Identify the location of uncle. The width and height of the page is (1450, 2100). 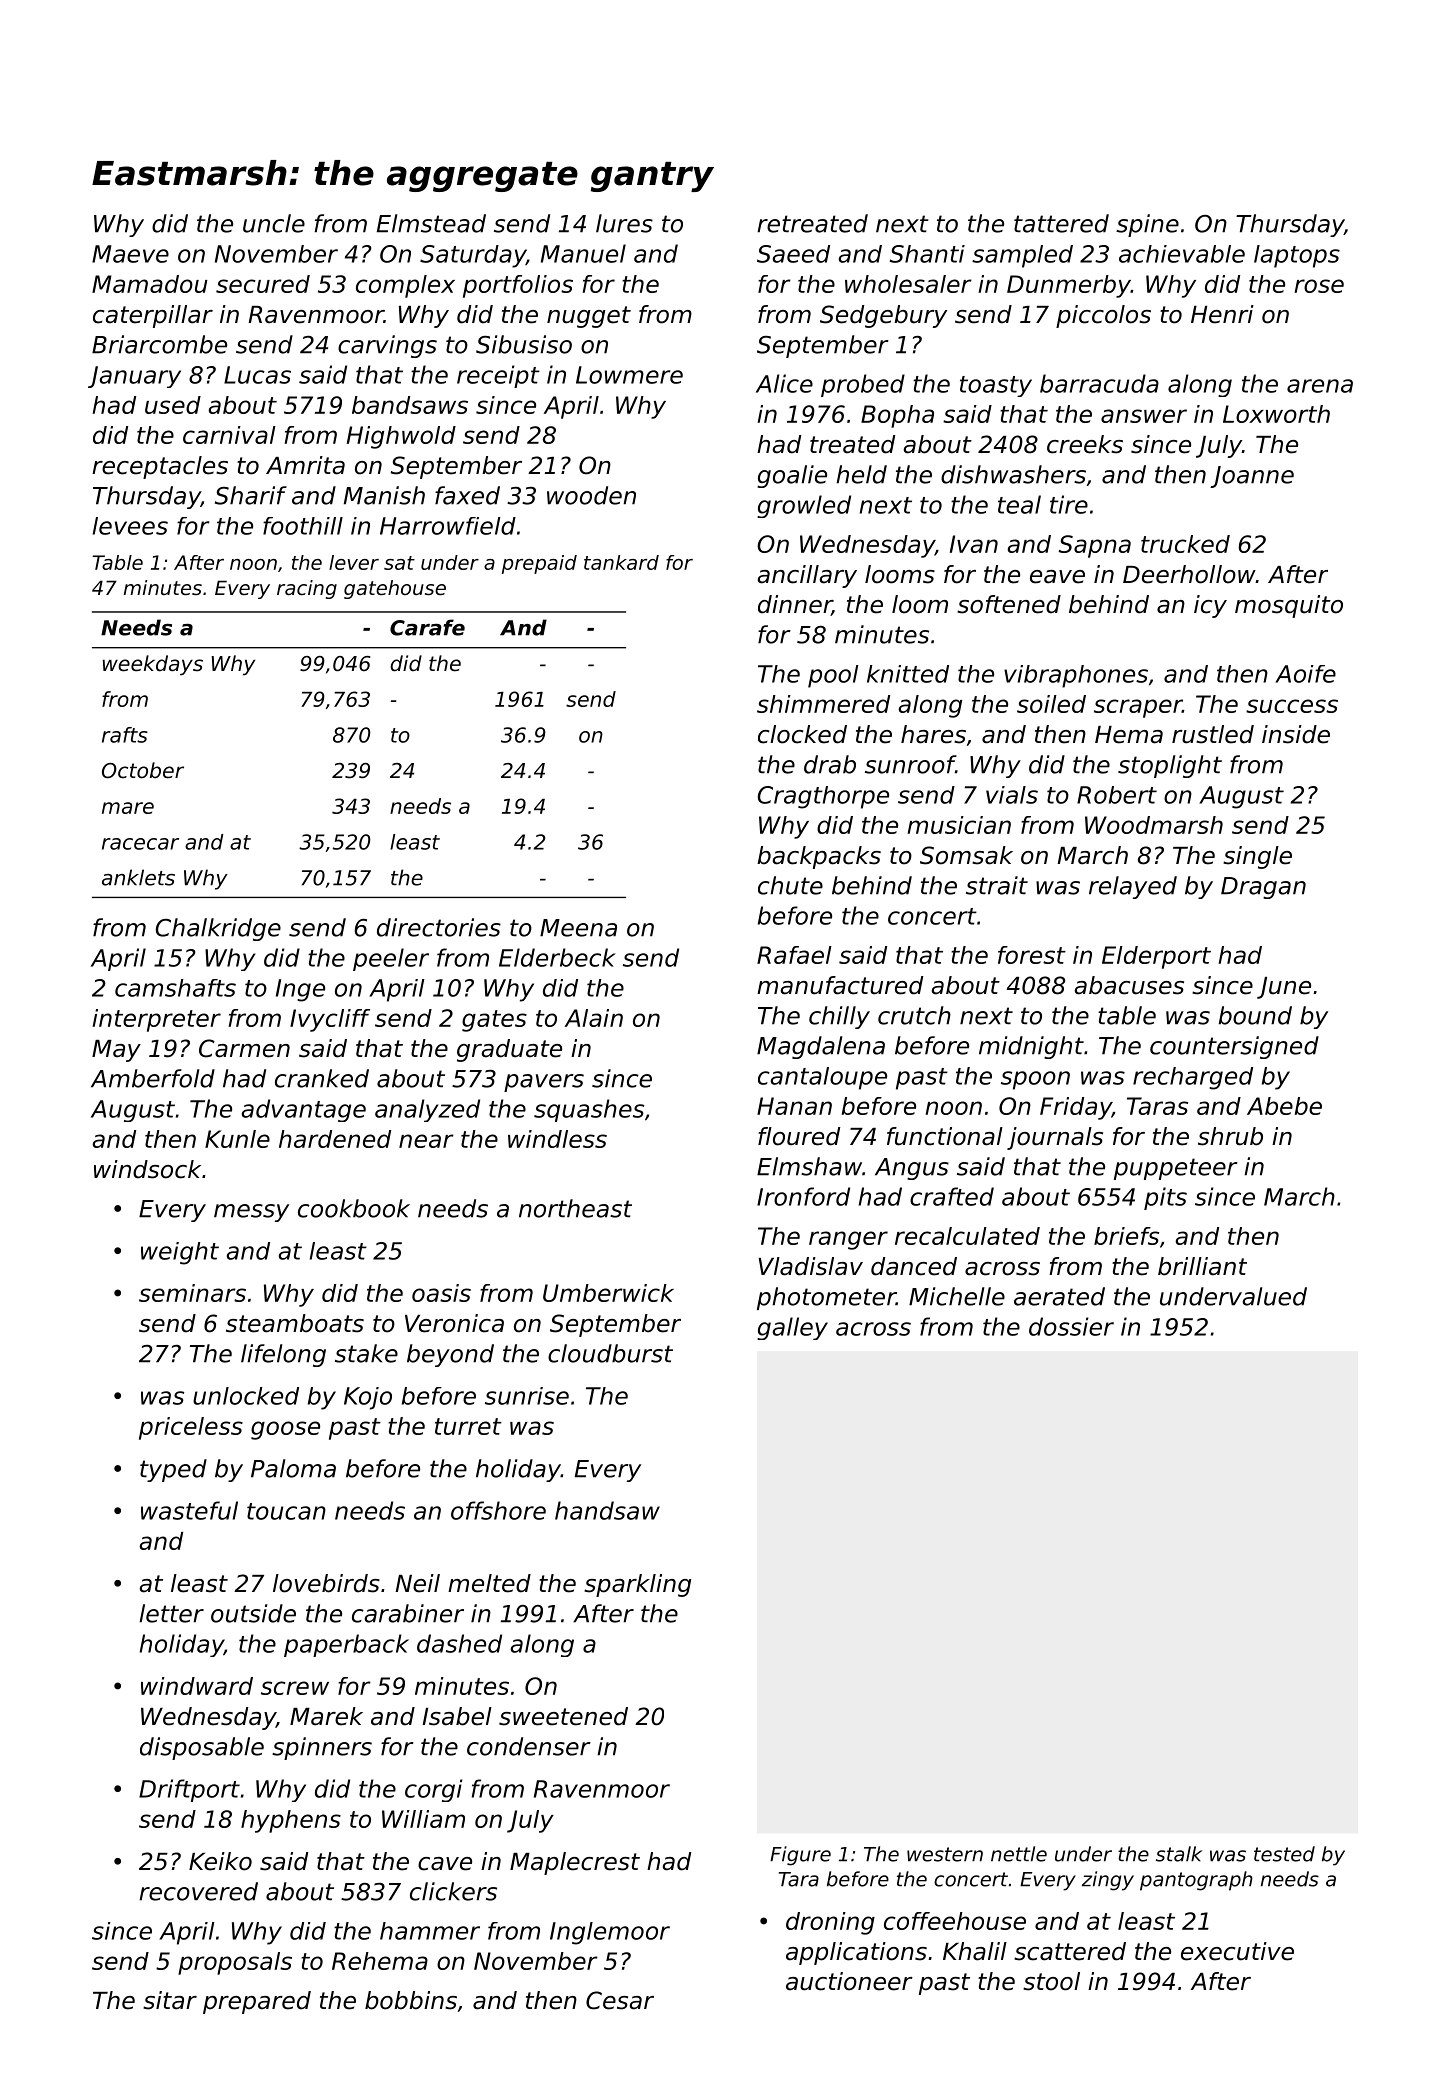
(274, 223).
